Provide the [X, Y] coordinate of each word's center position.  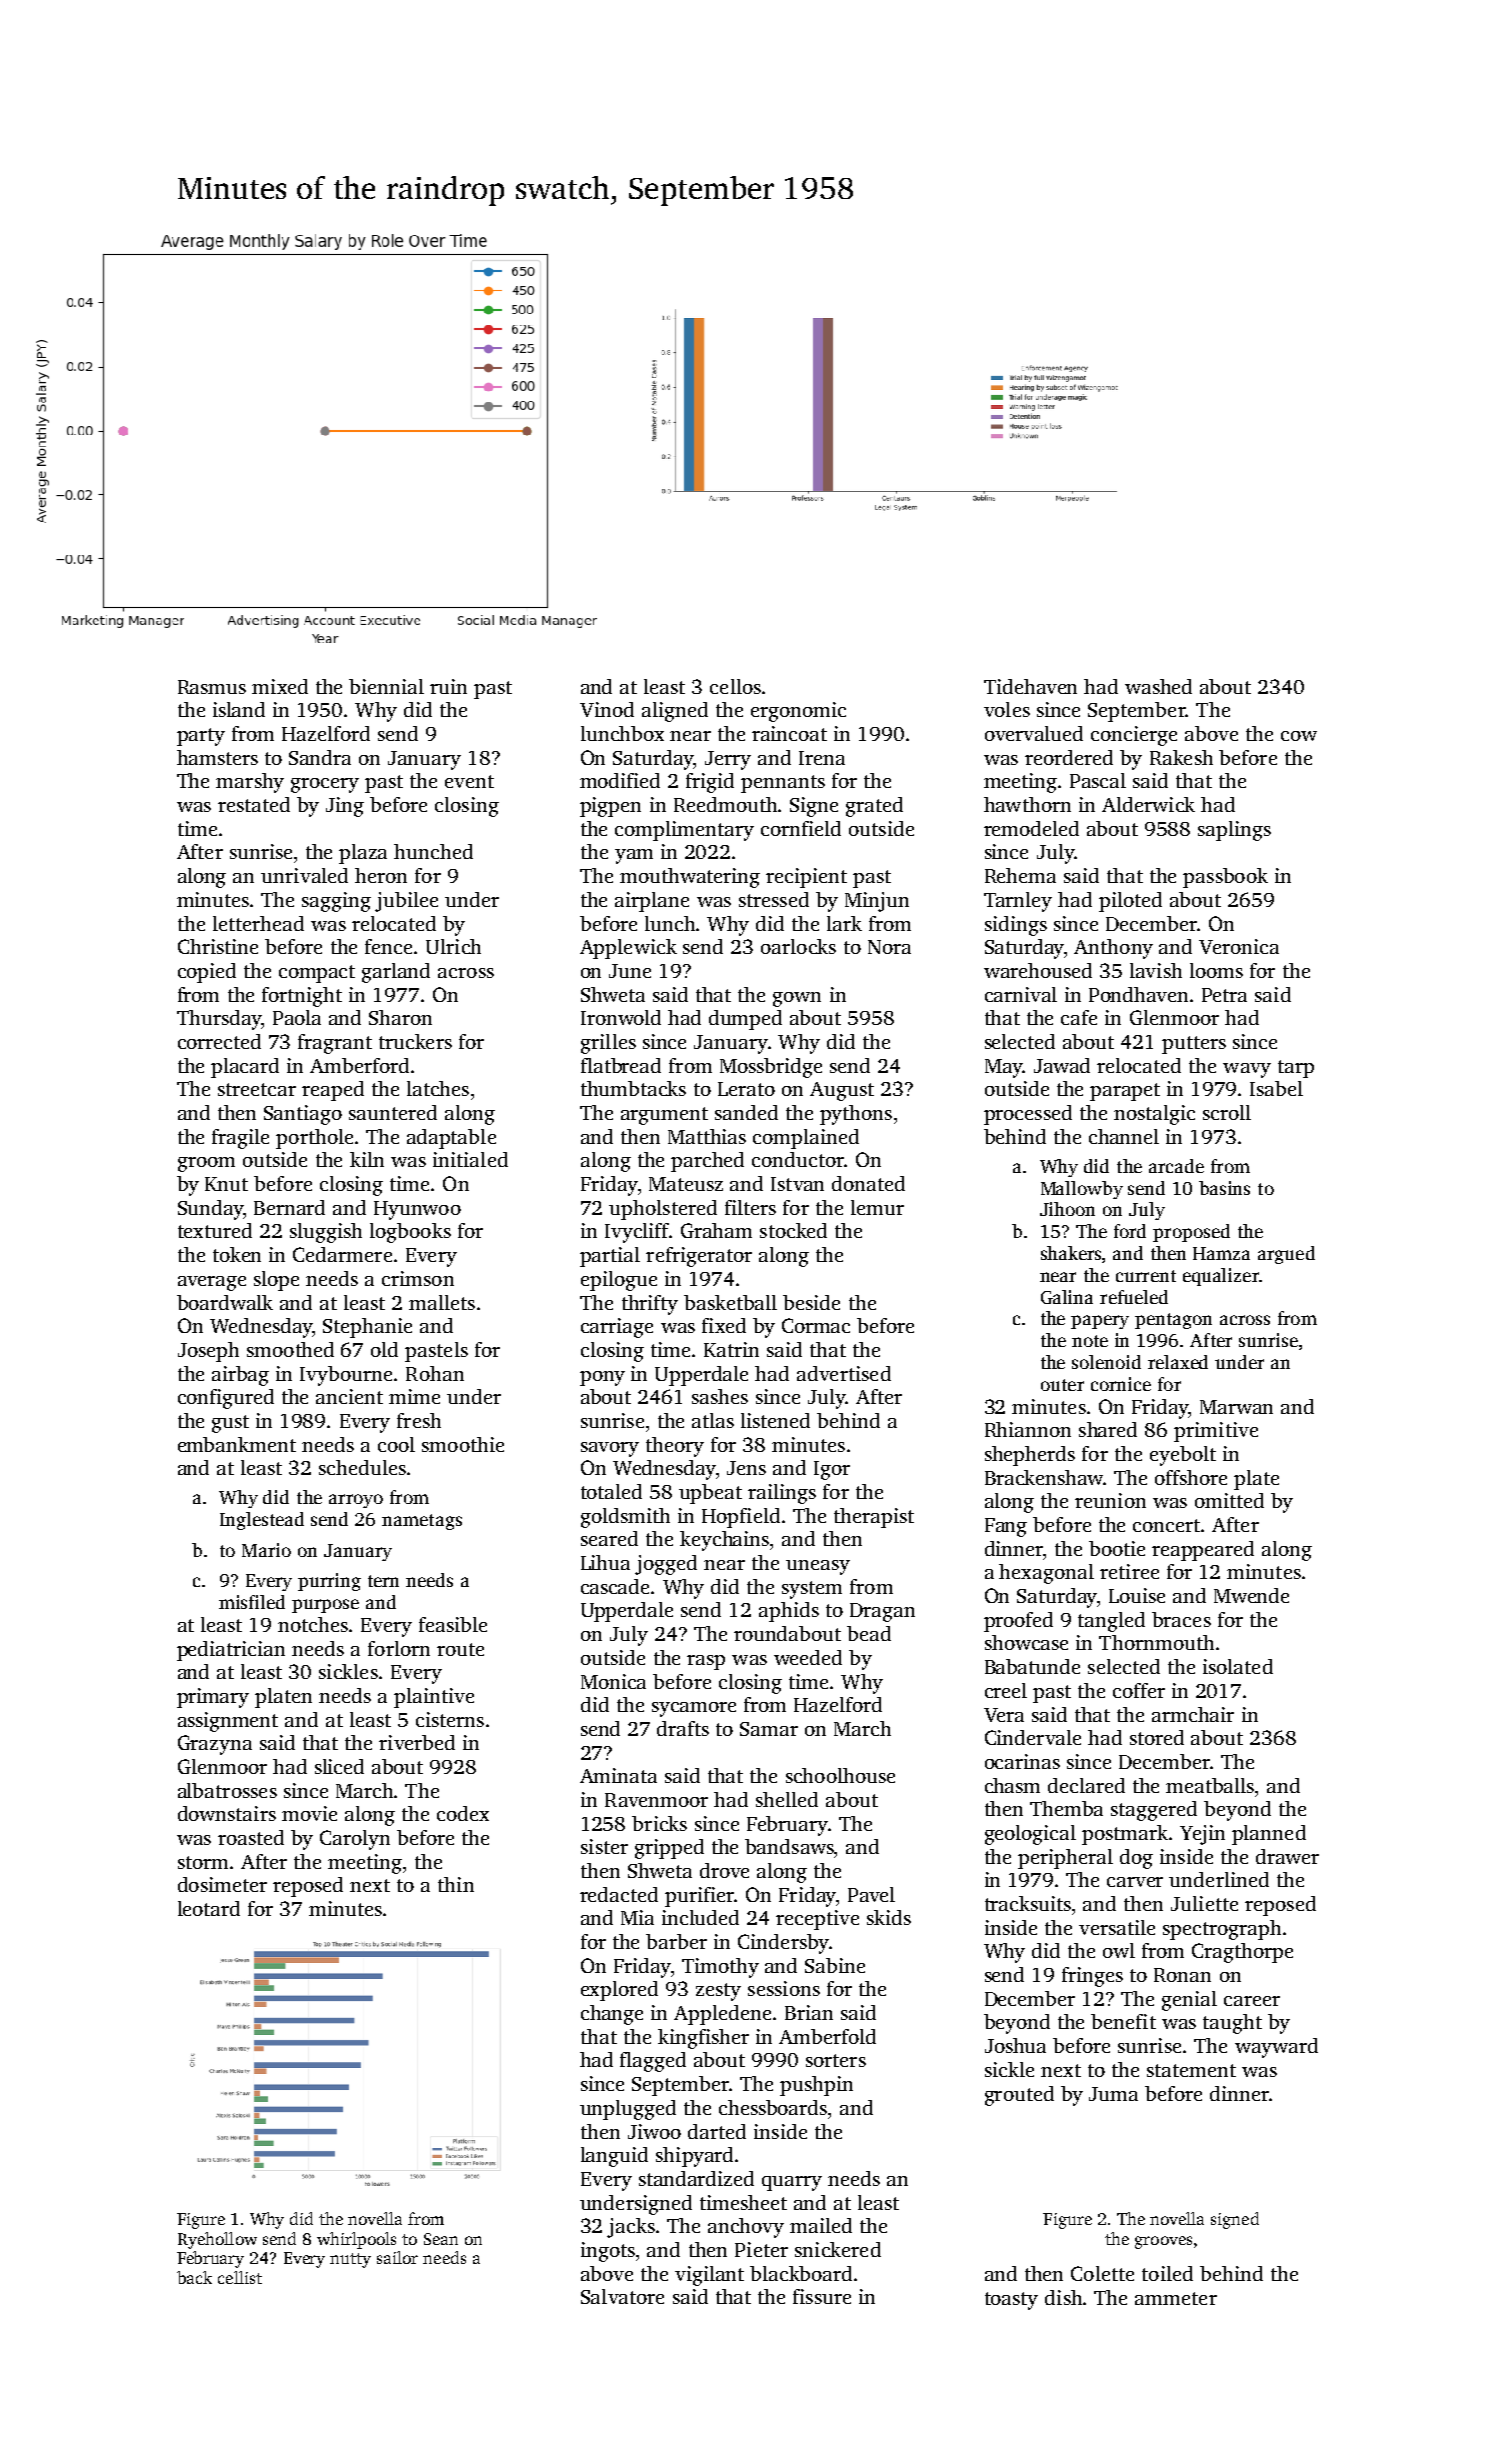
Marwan [1236, 1407]
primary [213, 1698]
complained [806, 1139]
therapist [874, 1518]
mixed [280, 686]
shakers [1071, 1253]
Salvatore [622, 2296]
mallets [442, 1302]
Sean [441, 2239]
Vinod [607, 709]
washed [1158, 686]
